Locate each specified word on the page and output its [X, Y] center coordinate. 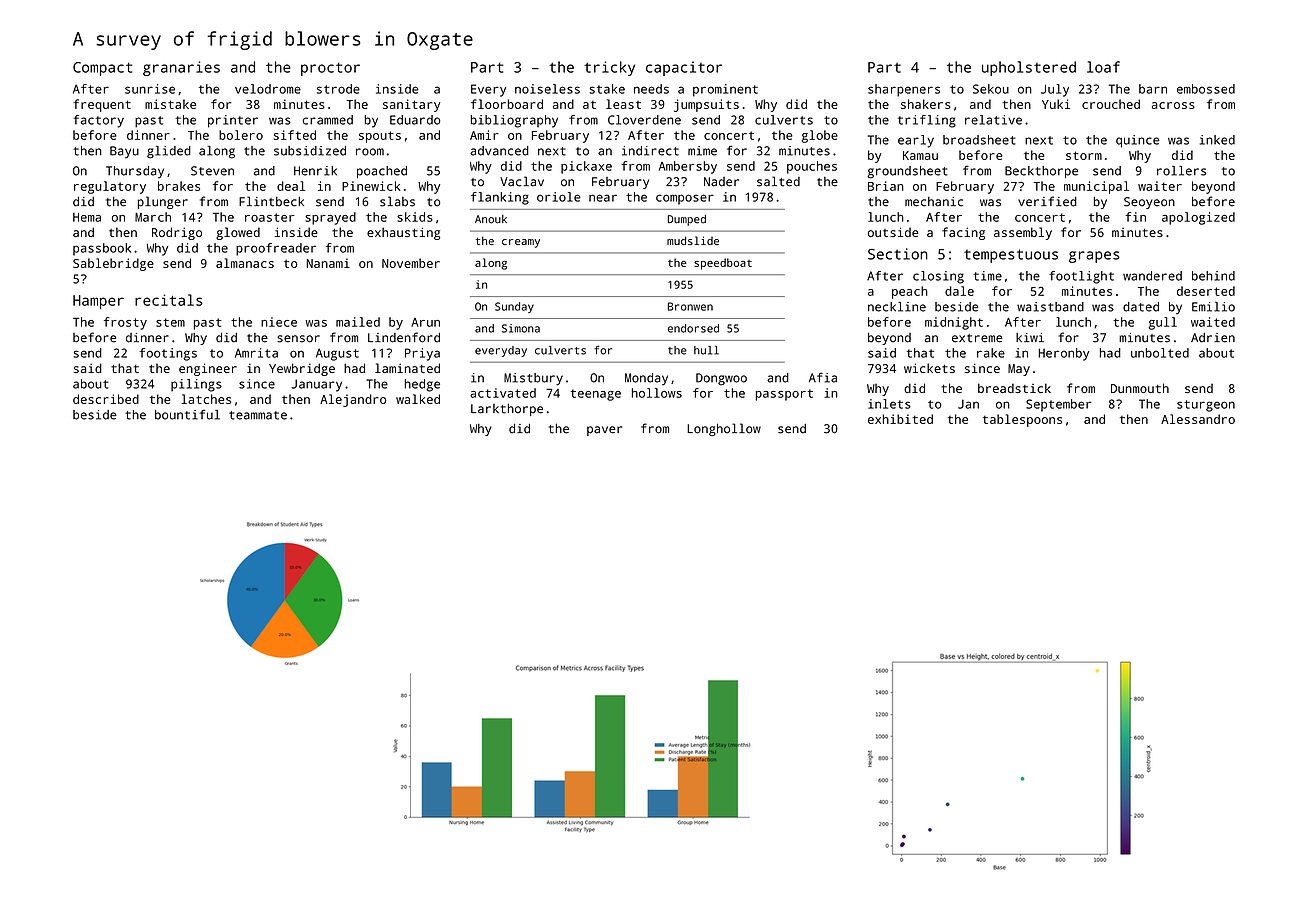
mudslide [693, 240]
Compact [102, 69]
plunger [163, 202]
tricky [609, 68]
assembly [1023, 233]
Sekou [991, 89]
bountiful [187, 414]
